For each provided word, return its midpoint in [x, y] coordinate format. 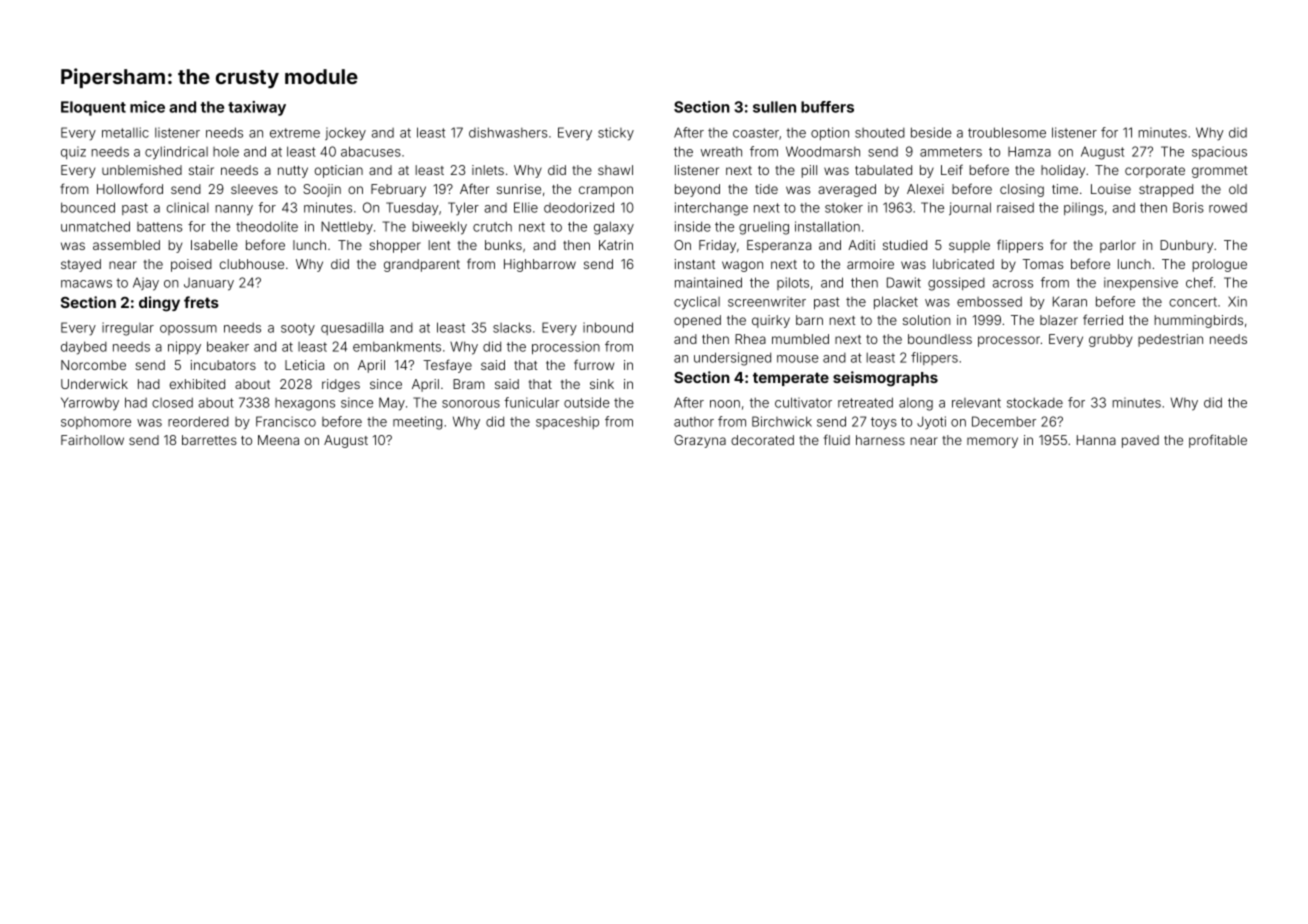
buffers [827, 107]
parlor [1118, 246]
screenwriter [767, 301]
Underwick [94, 384]
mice [147, 107]
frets [201, 302]
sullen [774, 107]
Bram [468, 384]
